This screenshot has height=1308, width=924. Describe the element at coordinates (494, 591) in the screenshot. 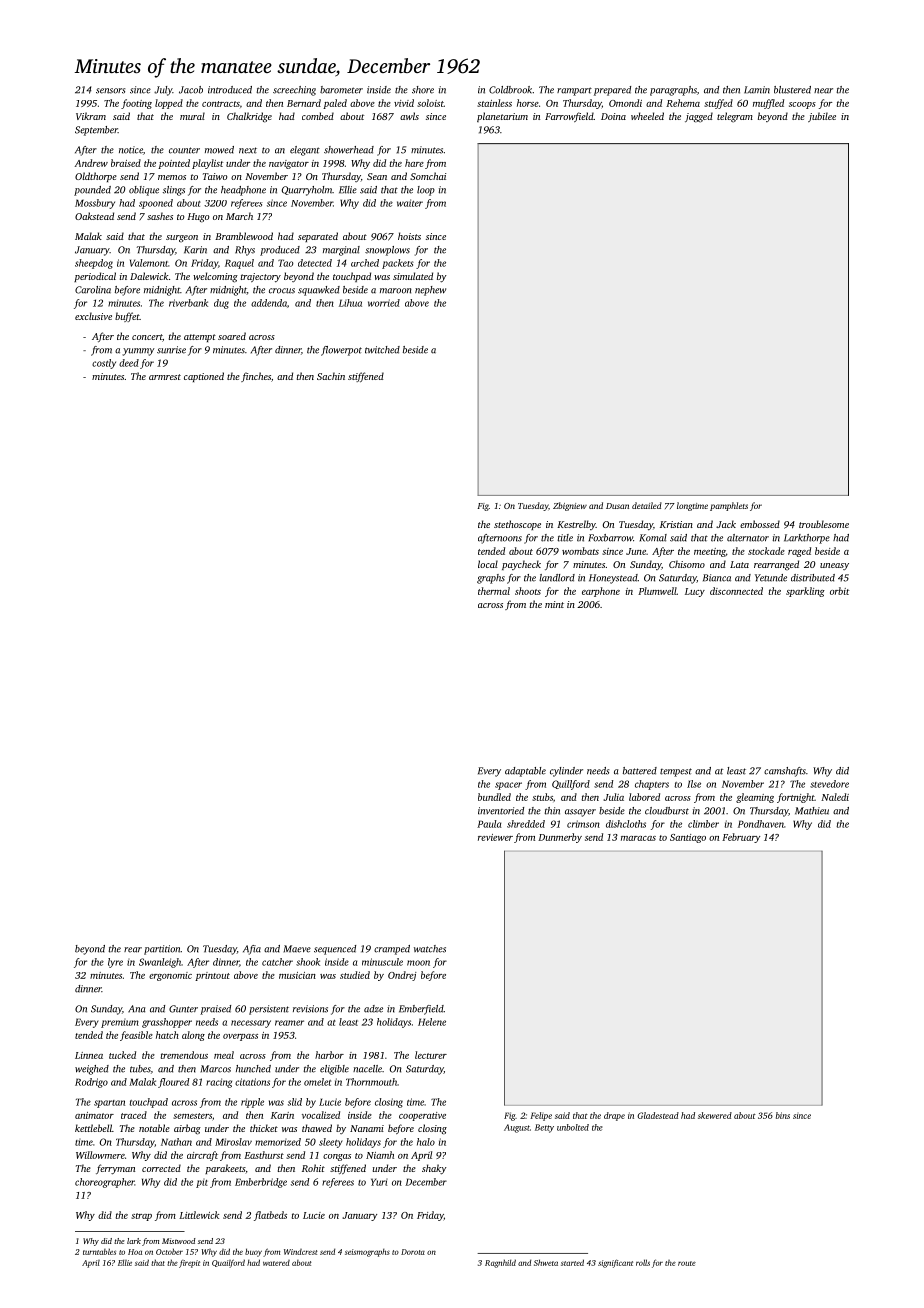

I see `thermal` at that location.
